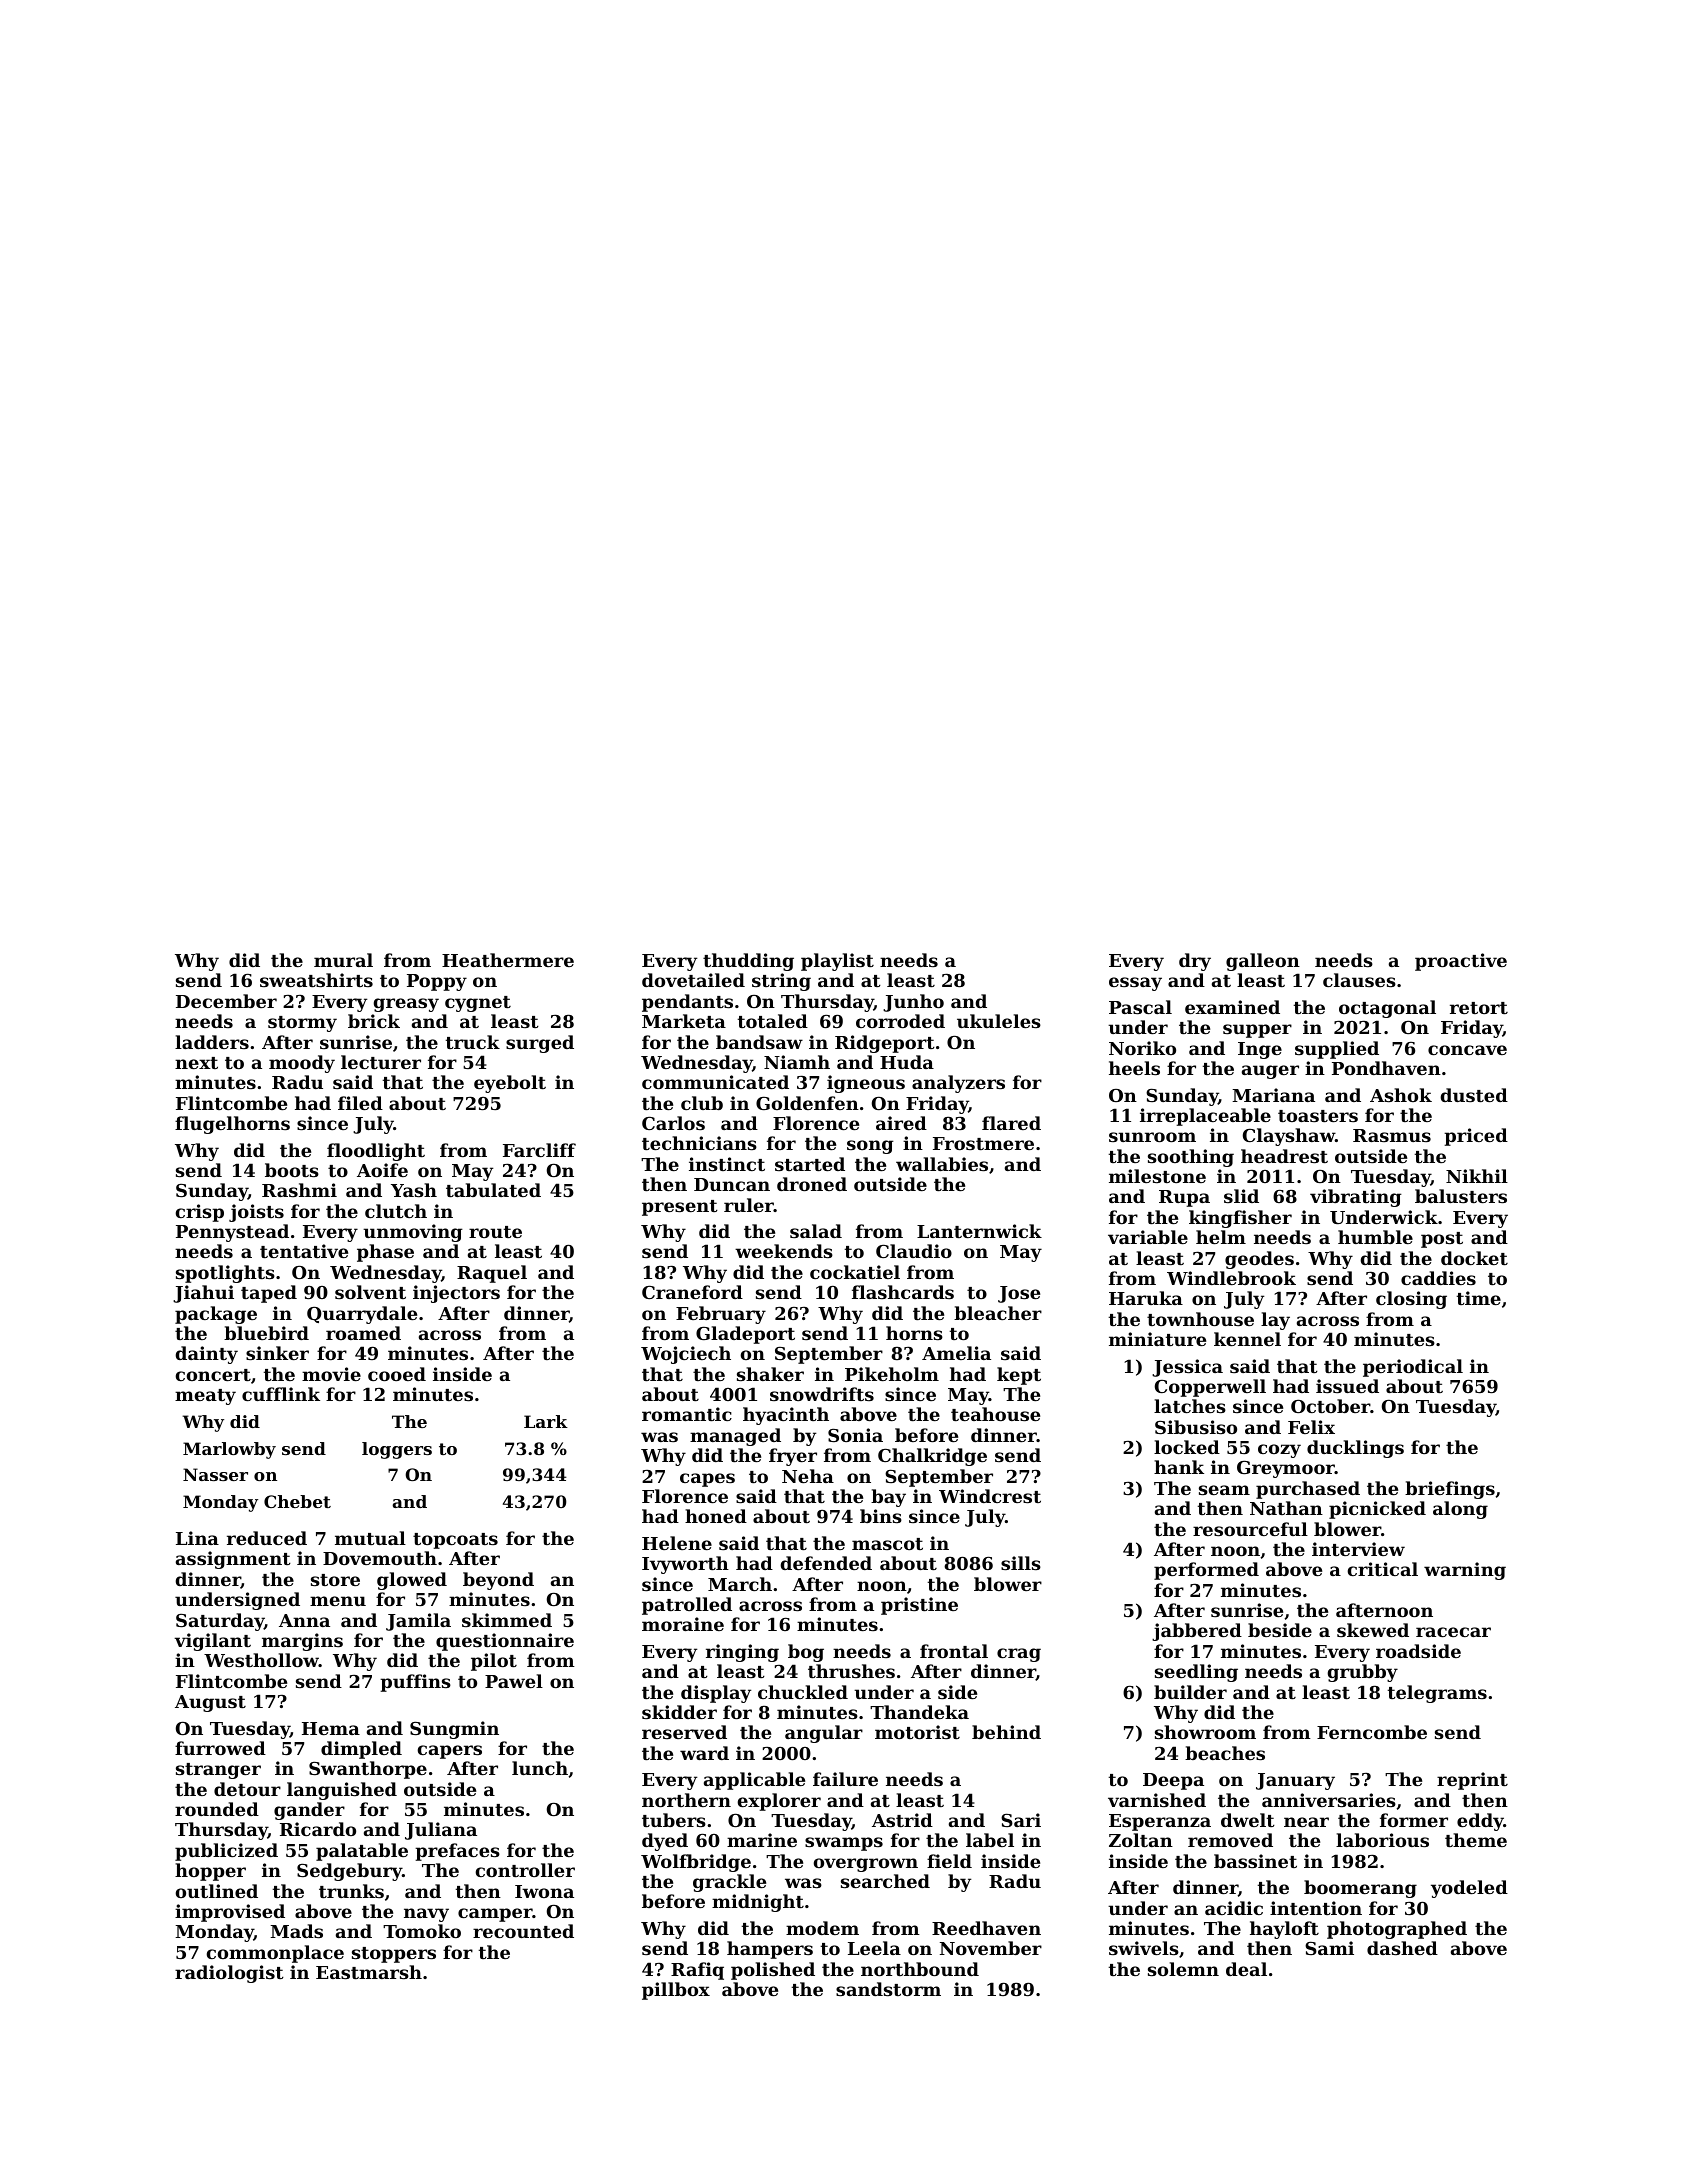  What do you see at coordinates (1383, 1569) in the screenshot?
I see `critical` at bounding box center [1383, 1569].
